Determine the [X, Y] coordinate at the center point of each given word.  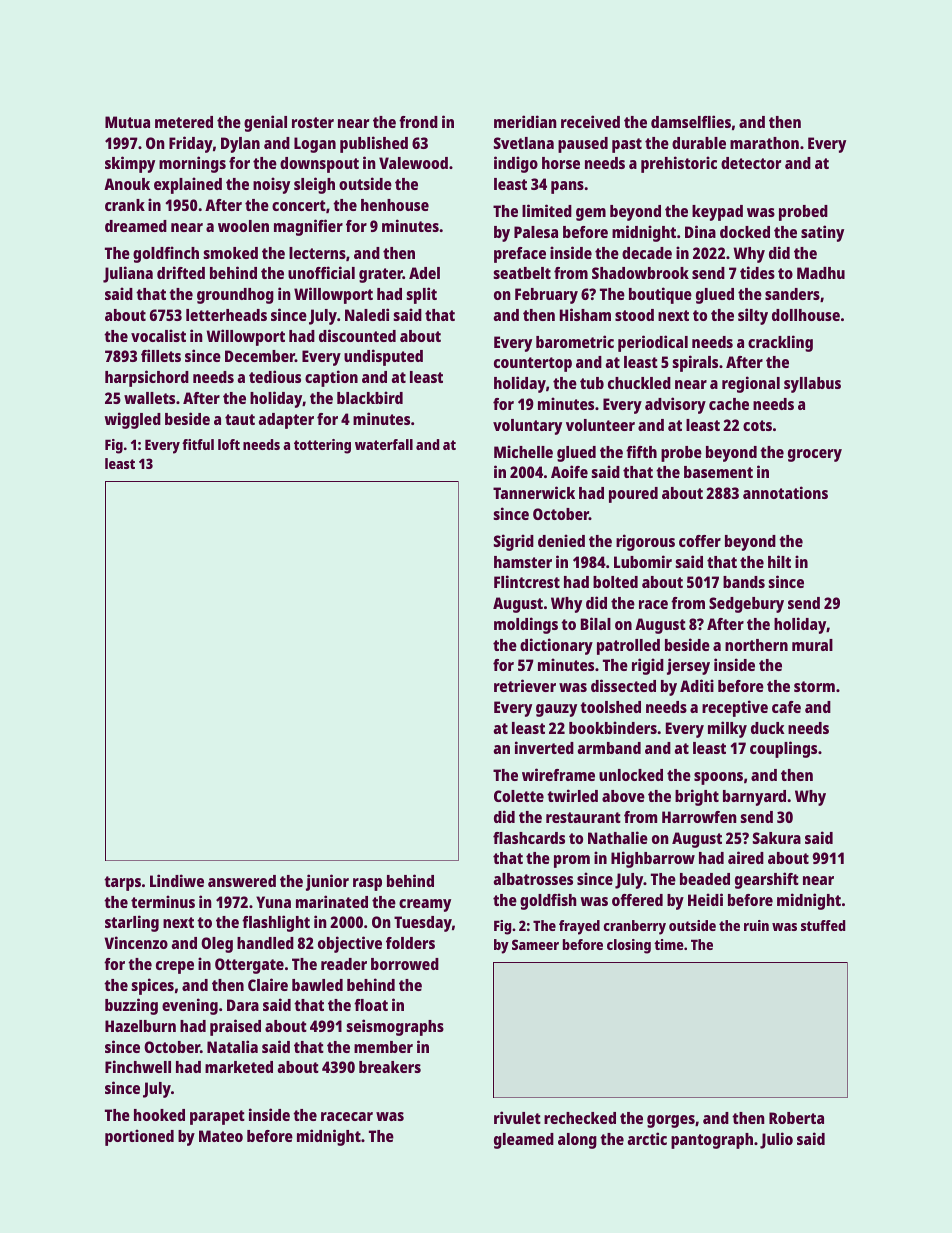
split [421, 295]
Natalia [232, 1046]
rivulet [517, 1117]
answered [242, 881]
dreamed [136, 226]
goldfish [548, 901]
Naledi [367, 314]
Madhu [821, 273]
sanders [792, 294]
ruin [756, 925]
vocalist [158, 335]
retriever [525, 685]
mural [812, 645]
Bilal [596, 623]
